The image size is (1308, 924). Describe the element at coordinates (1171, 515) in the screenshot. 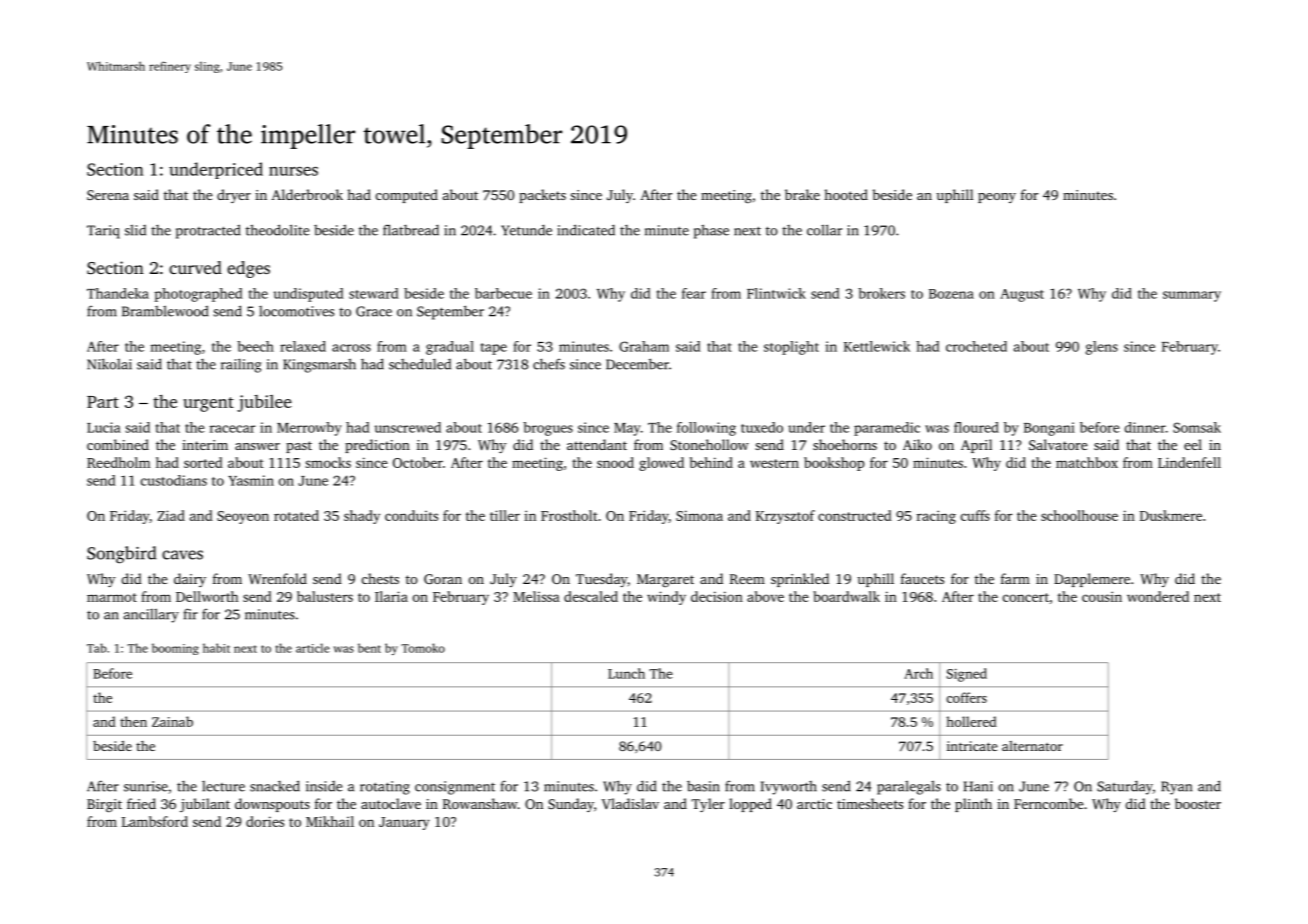

I see `Duskmere` at that location.
